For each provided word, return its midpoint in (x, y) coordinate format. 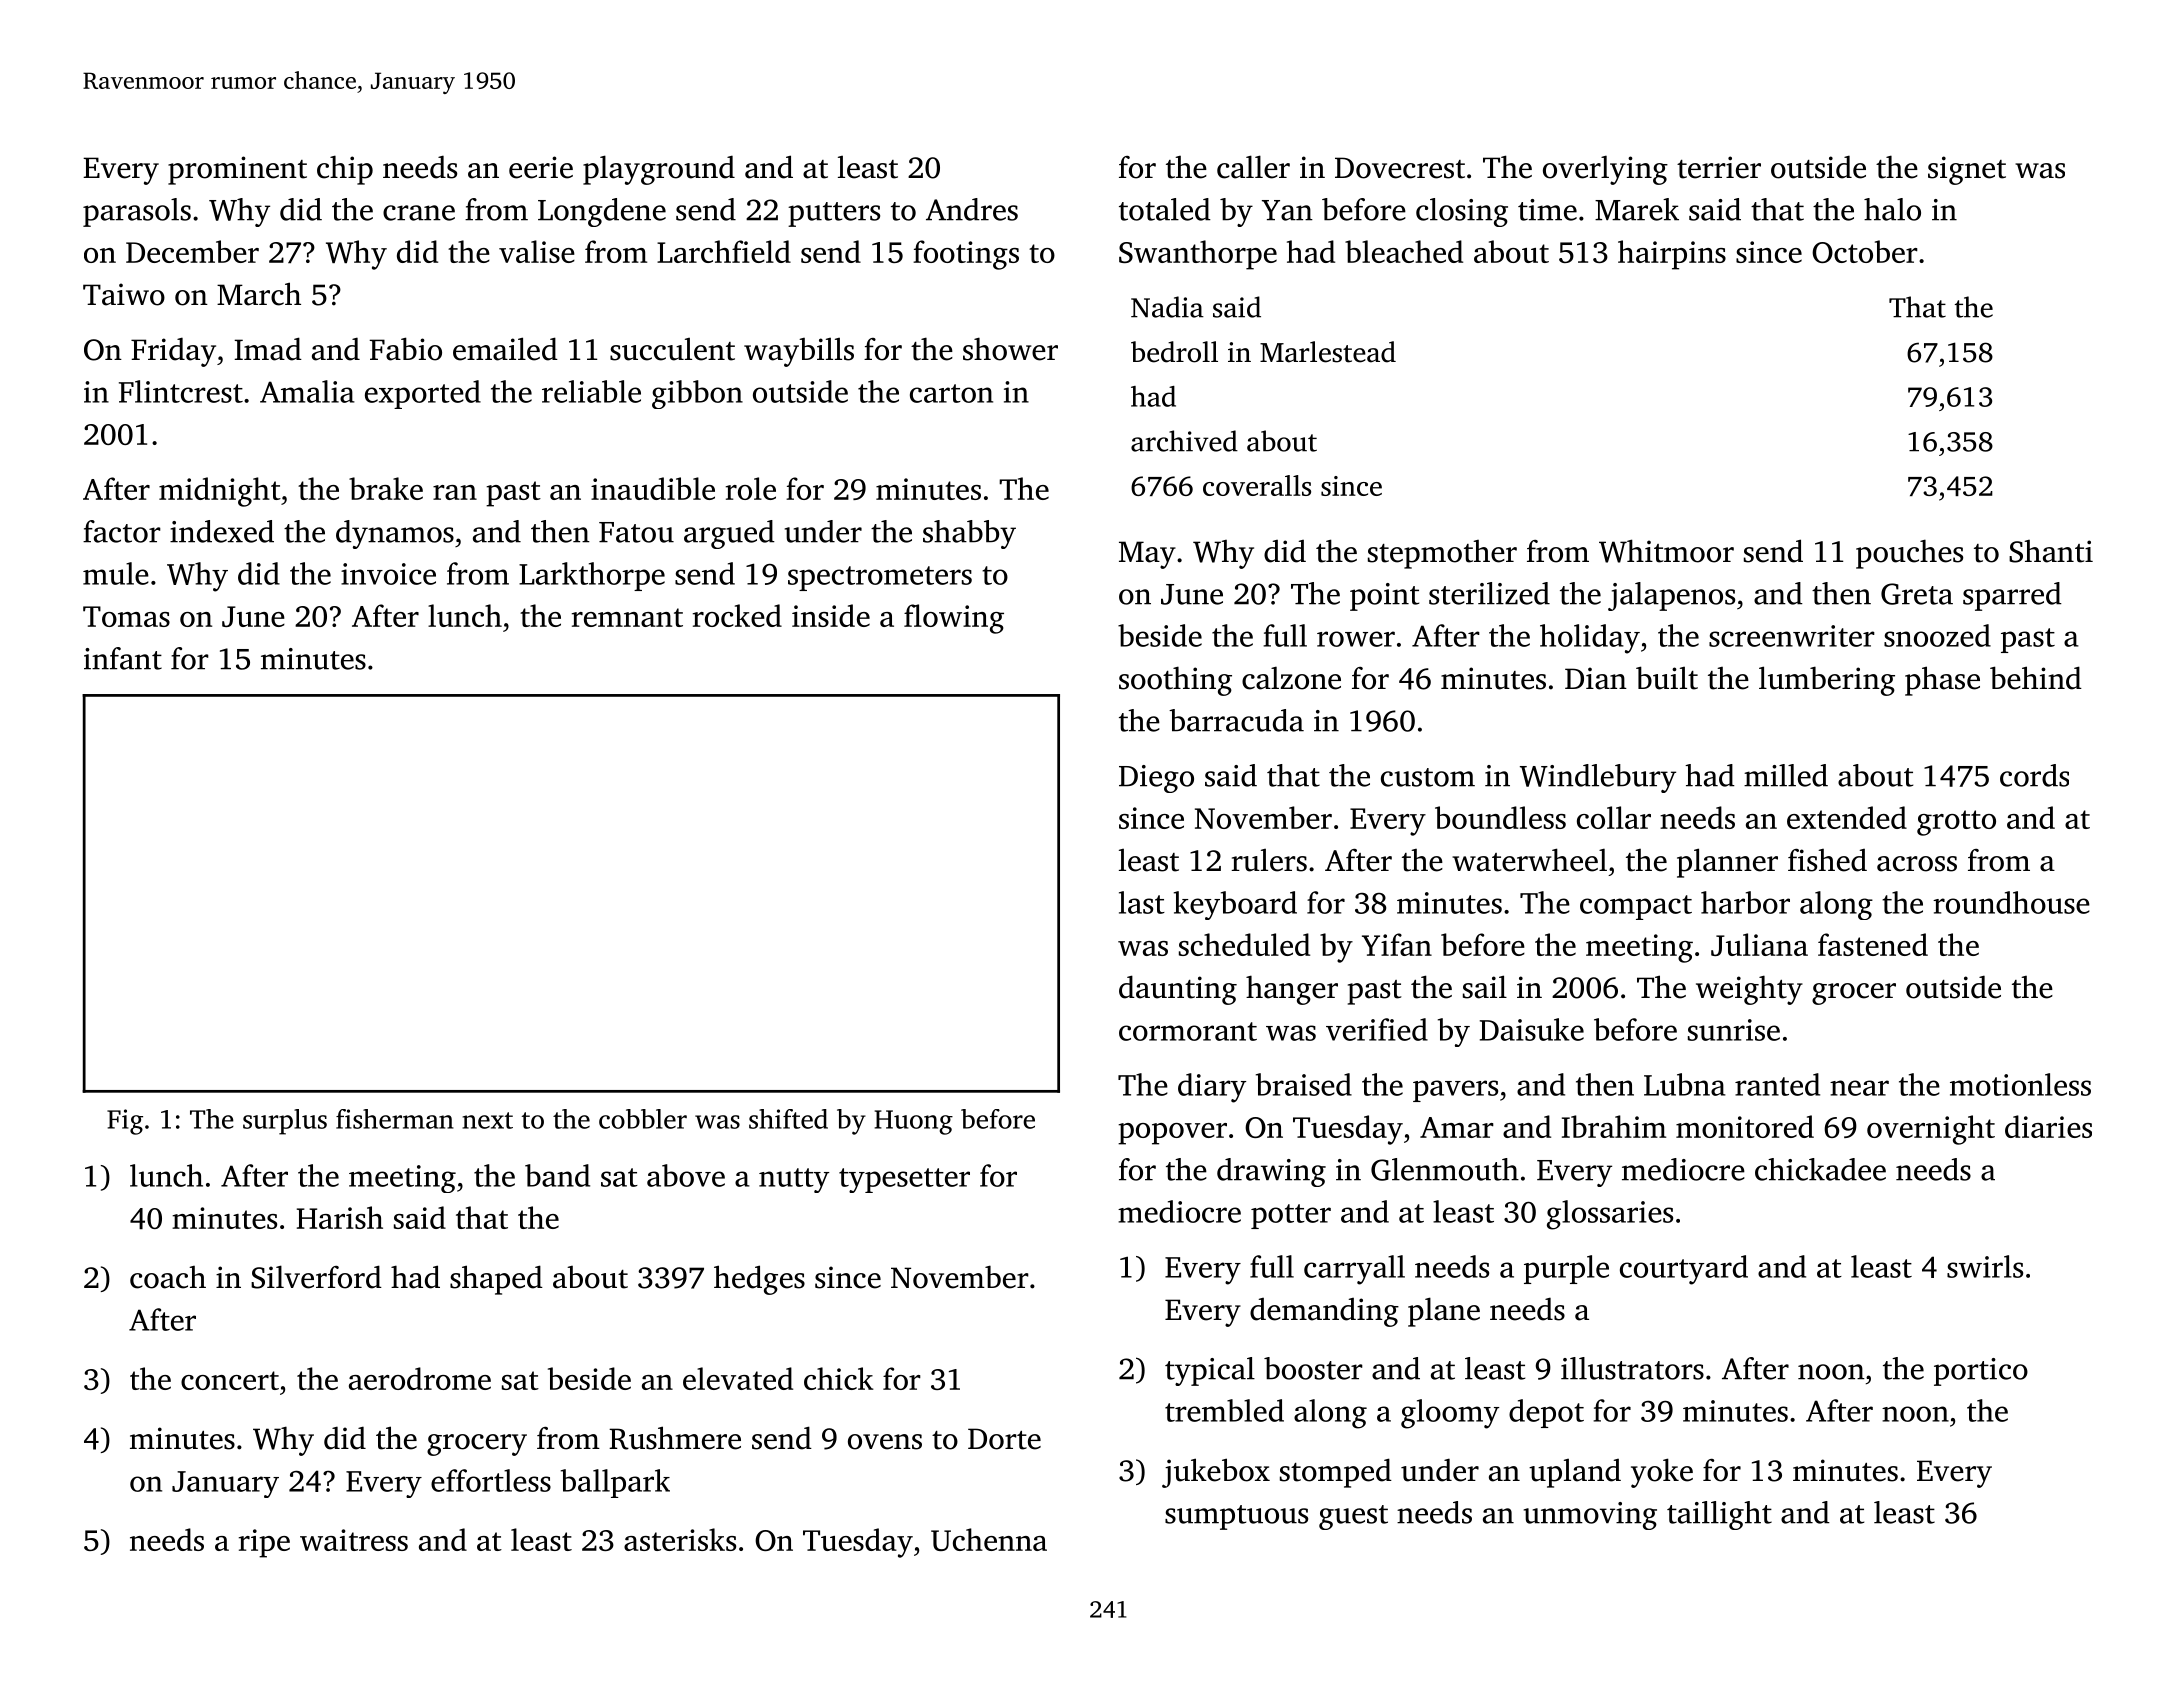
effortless (491, 1480)
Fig (125, 1122)
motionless (2020, 1084)
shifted (788, 1119)
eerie (541, 167)
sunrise (1734, 1030)
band (557, 1175)
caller (1253, 167)
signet (1967, 170)
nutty (794, 1180)
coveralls (1257, 485)
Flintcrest (181, 391)
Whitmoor (1666, 551)
